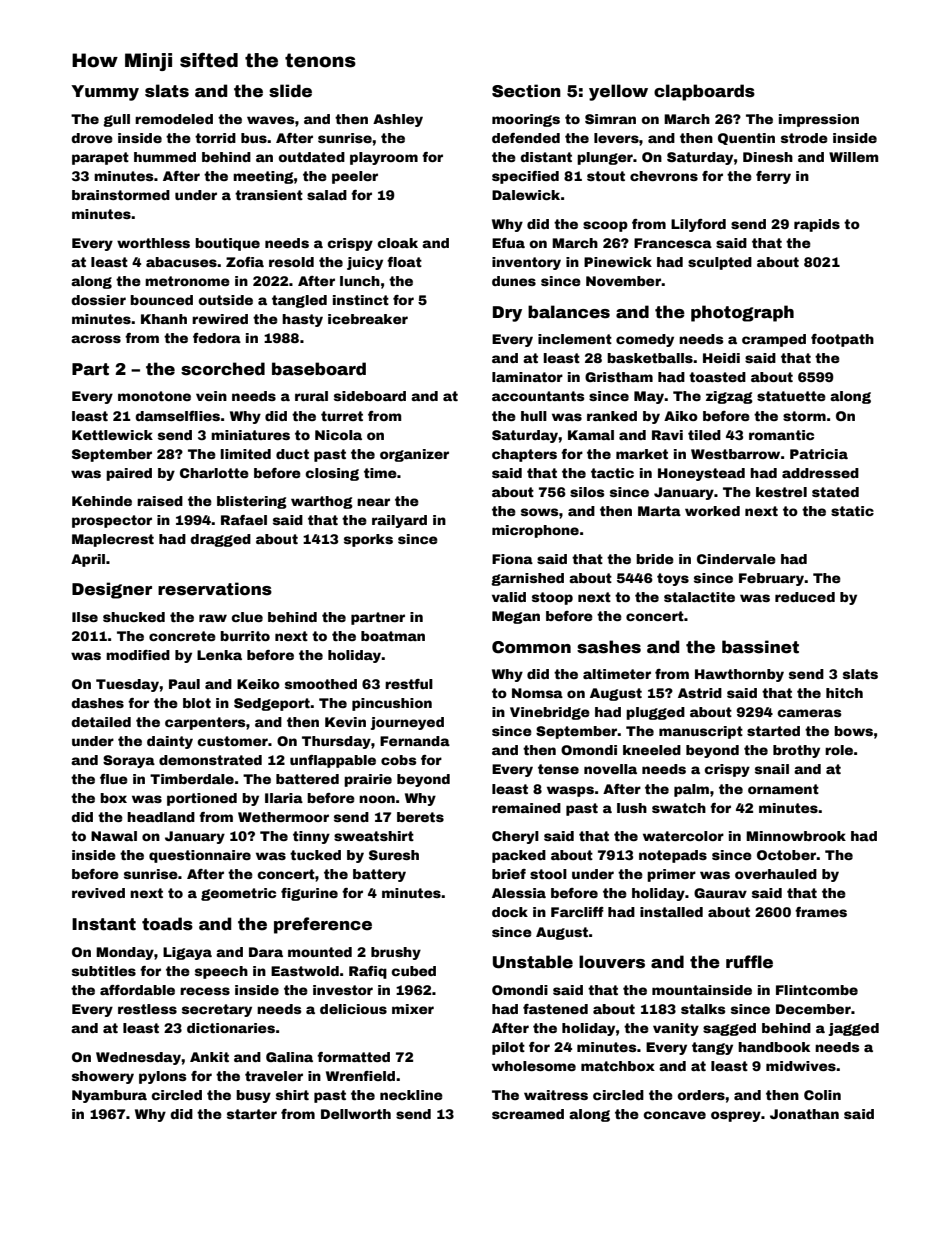  What do you see at coordinates (618, 92) in the page?
I see `yellow` at bounding box center [618, 92].
